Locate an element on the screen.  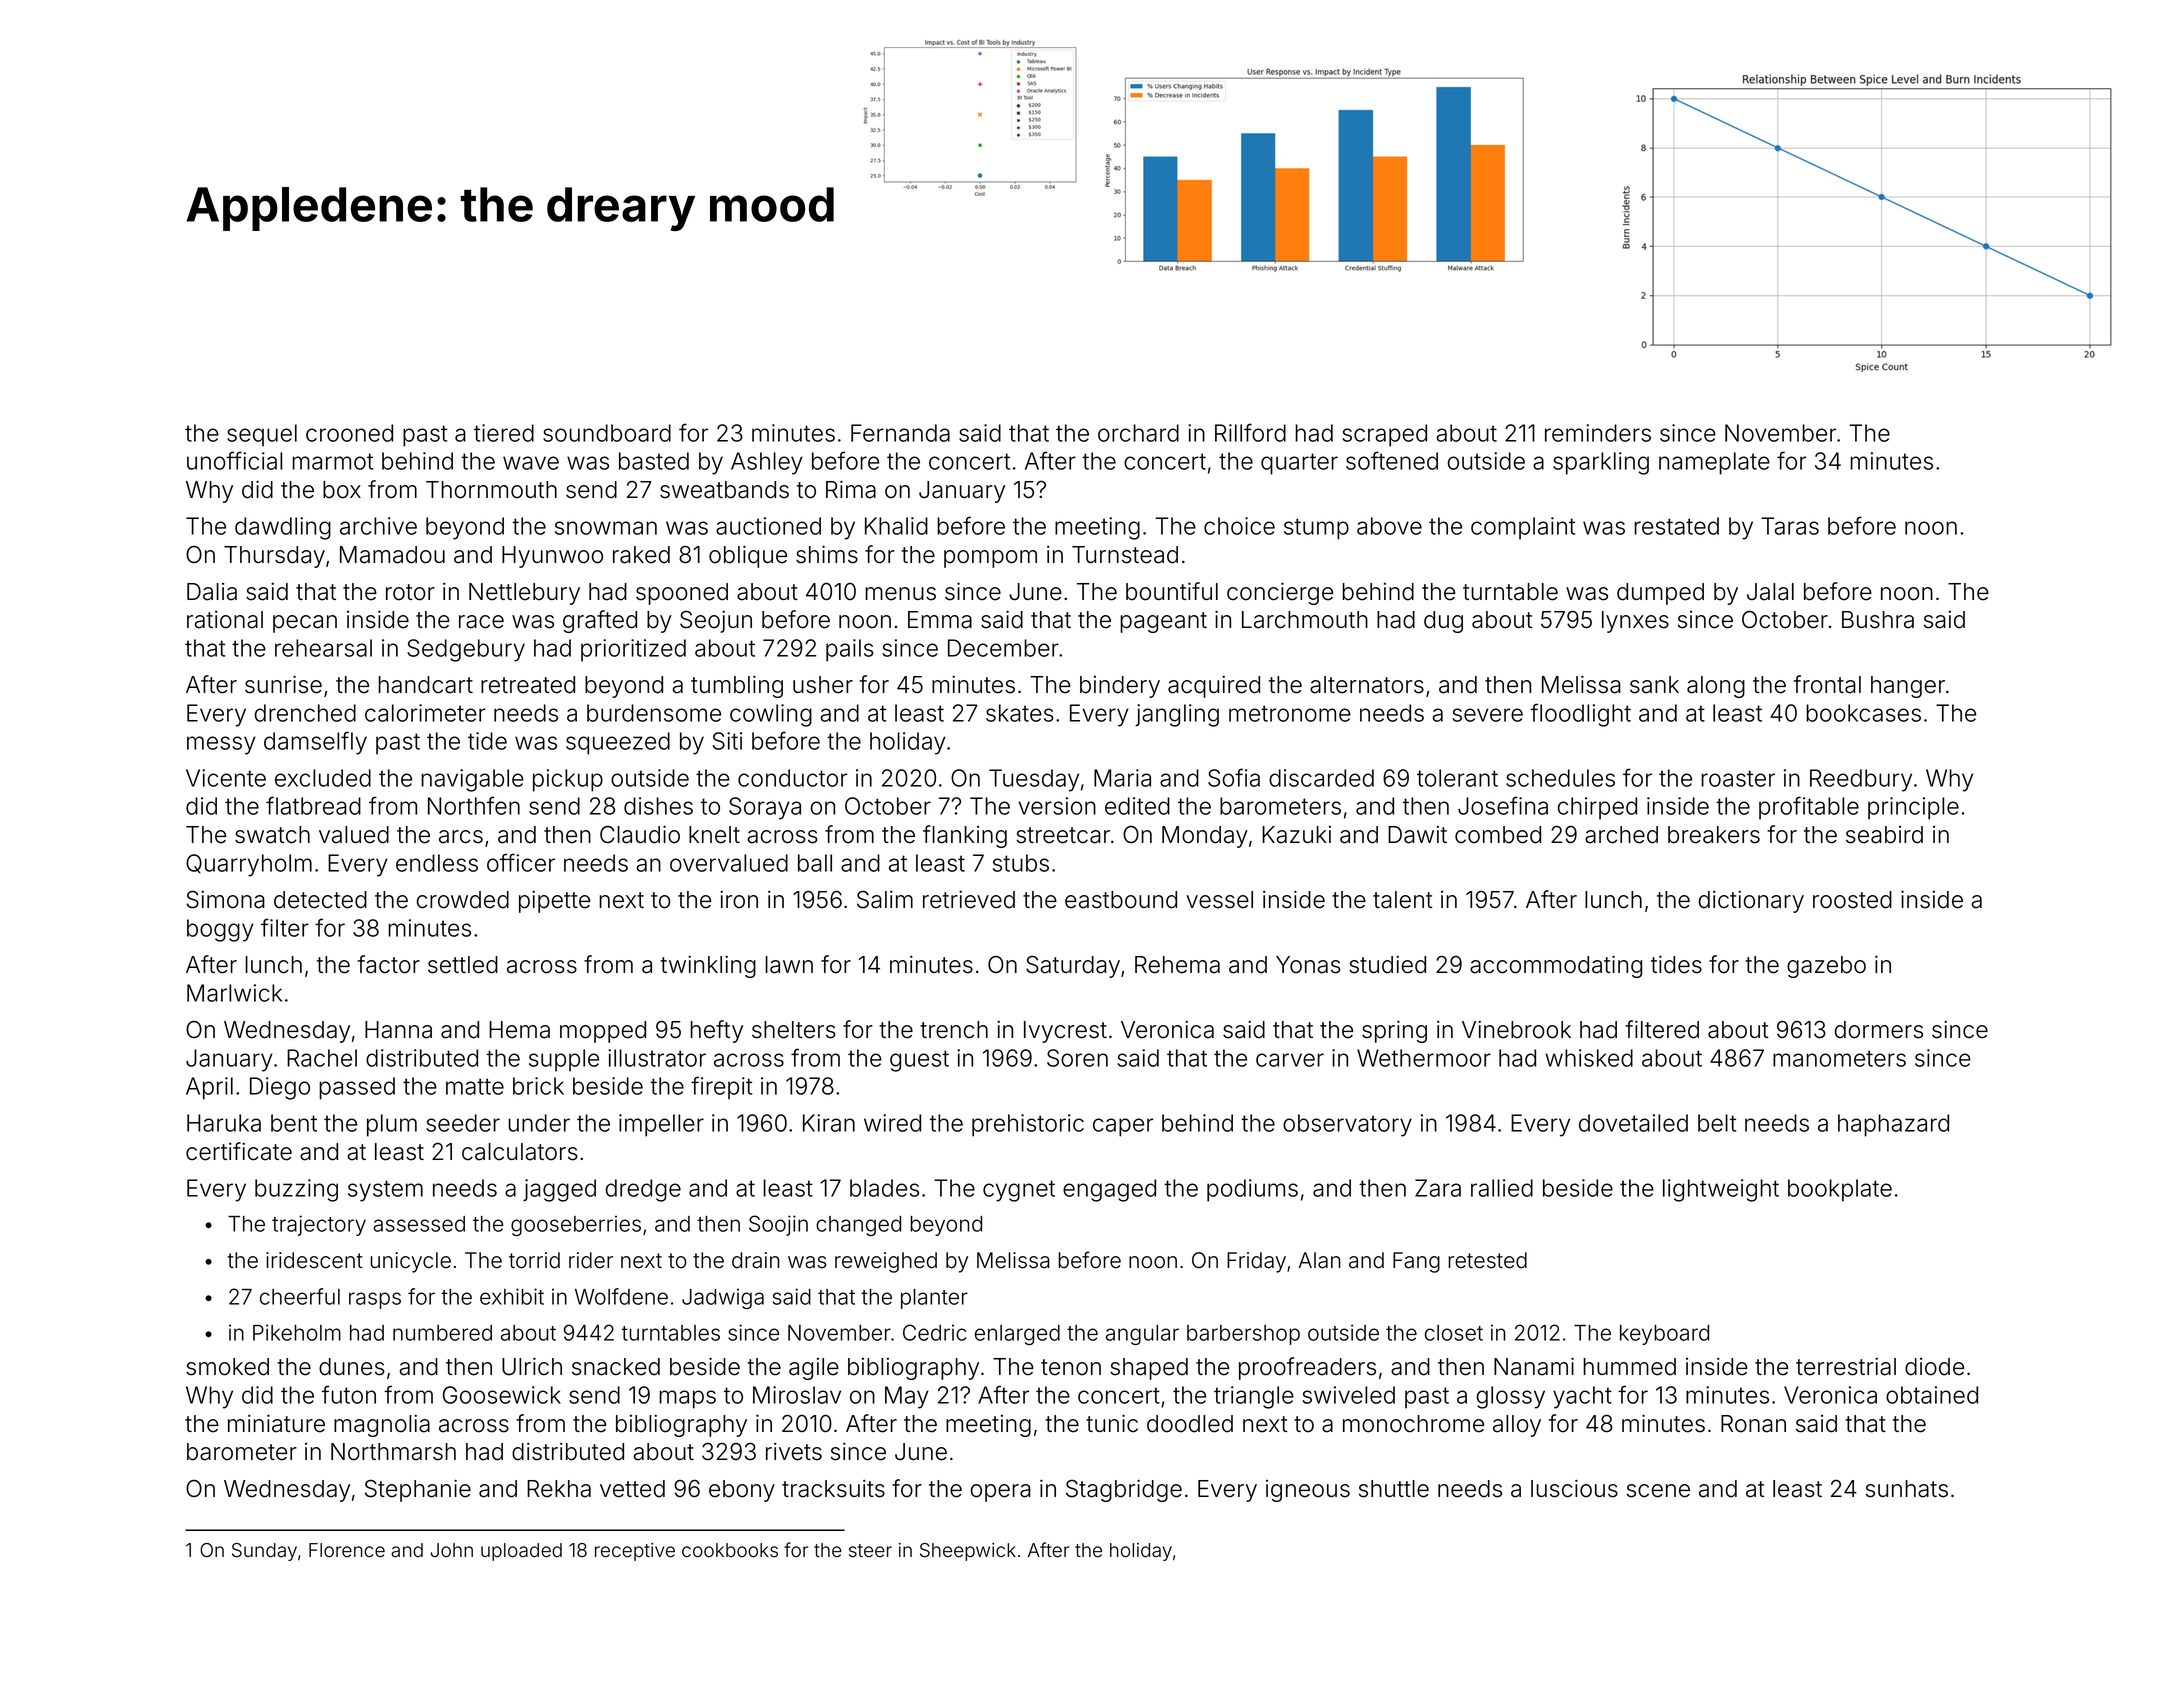
lightweight is located at coordinates (1721, 1190).
